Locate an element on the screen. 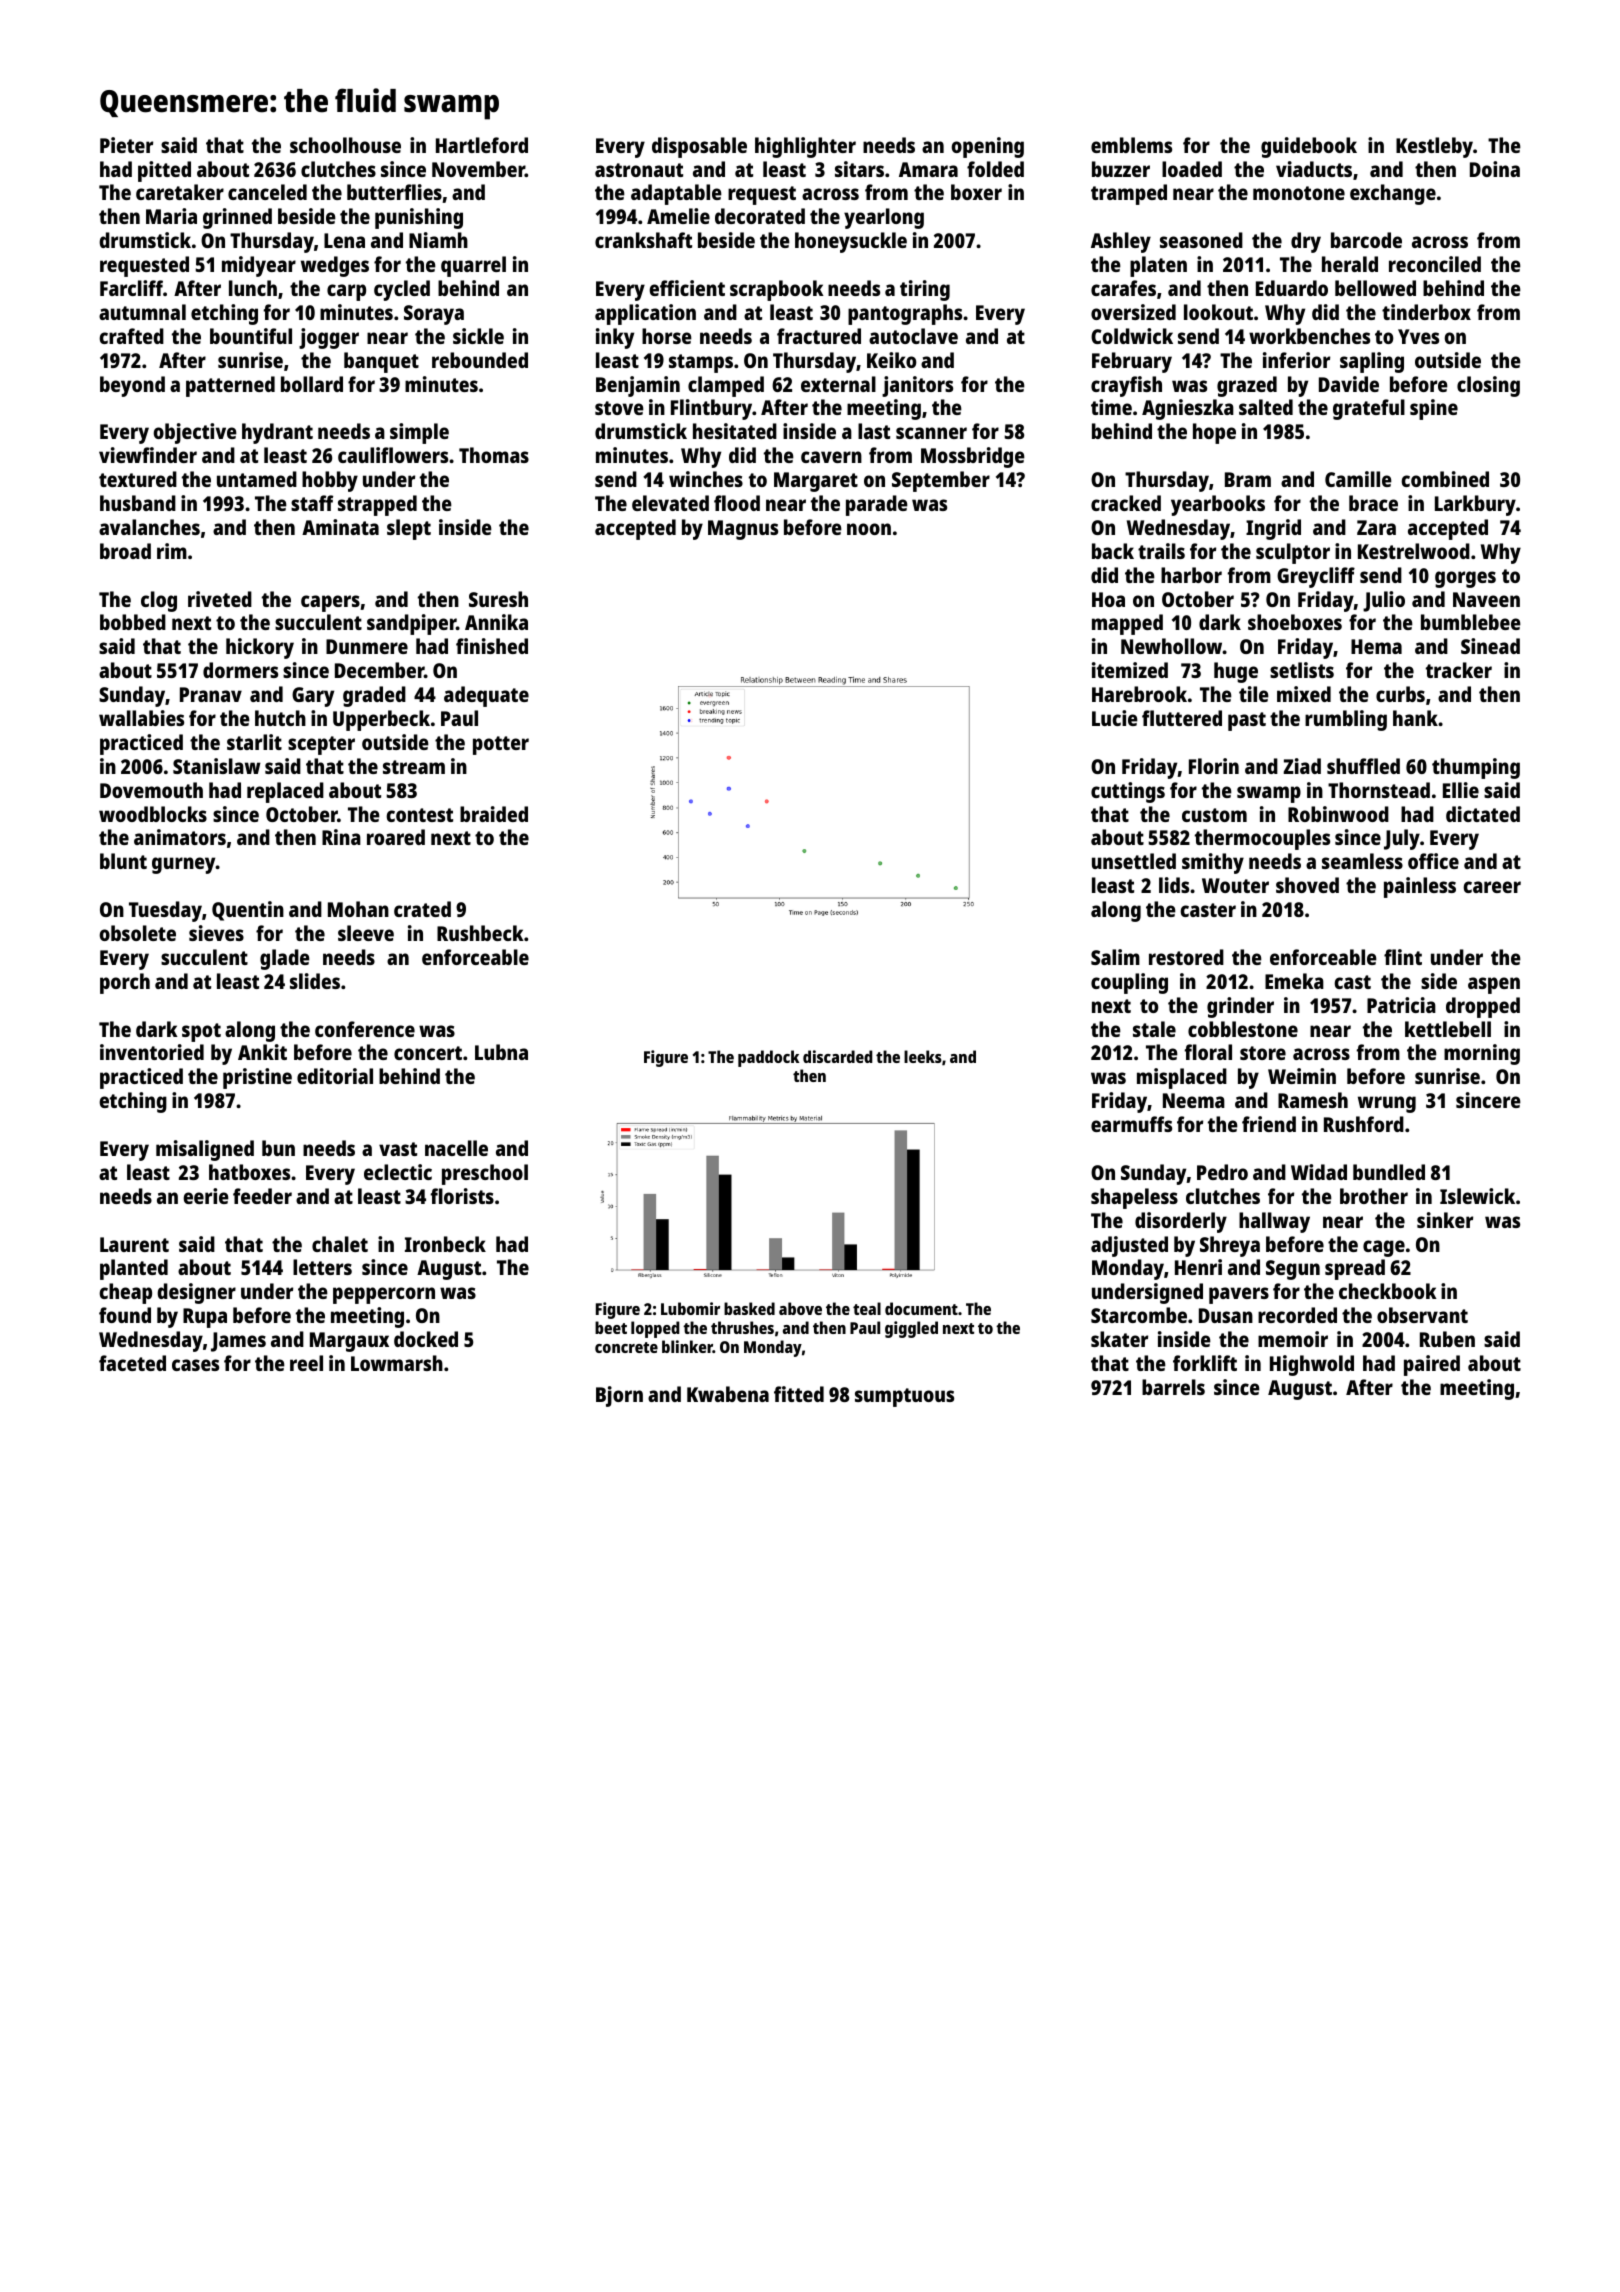 The width and height of the screenshot is (1620, 2292). Bjorn is located at coordinates (619, 1396).
